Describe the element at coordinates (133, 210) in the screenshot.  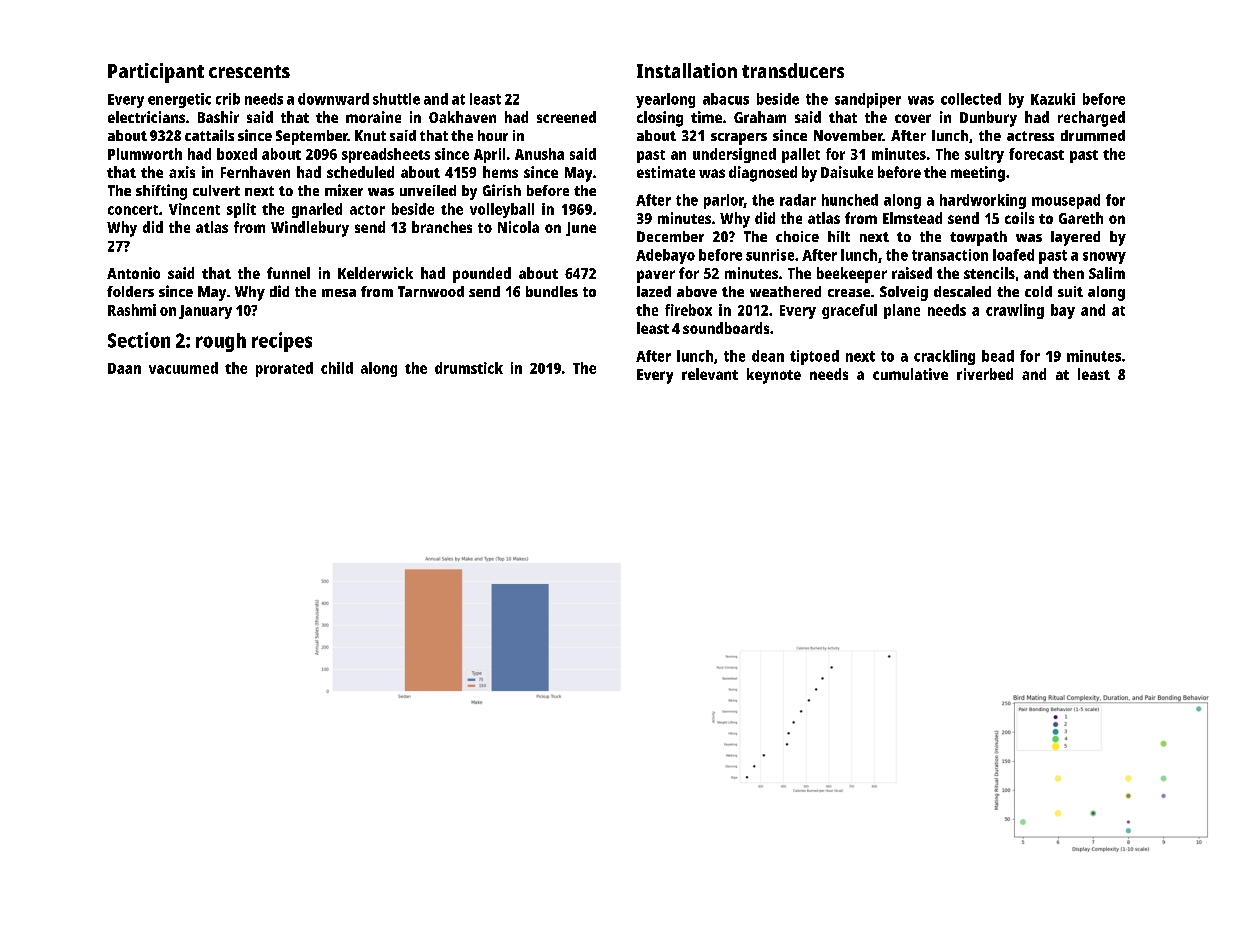
I see `concert` at that location.
